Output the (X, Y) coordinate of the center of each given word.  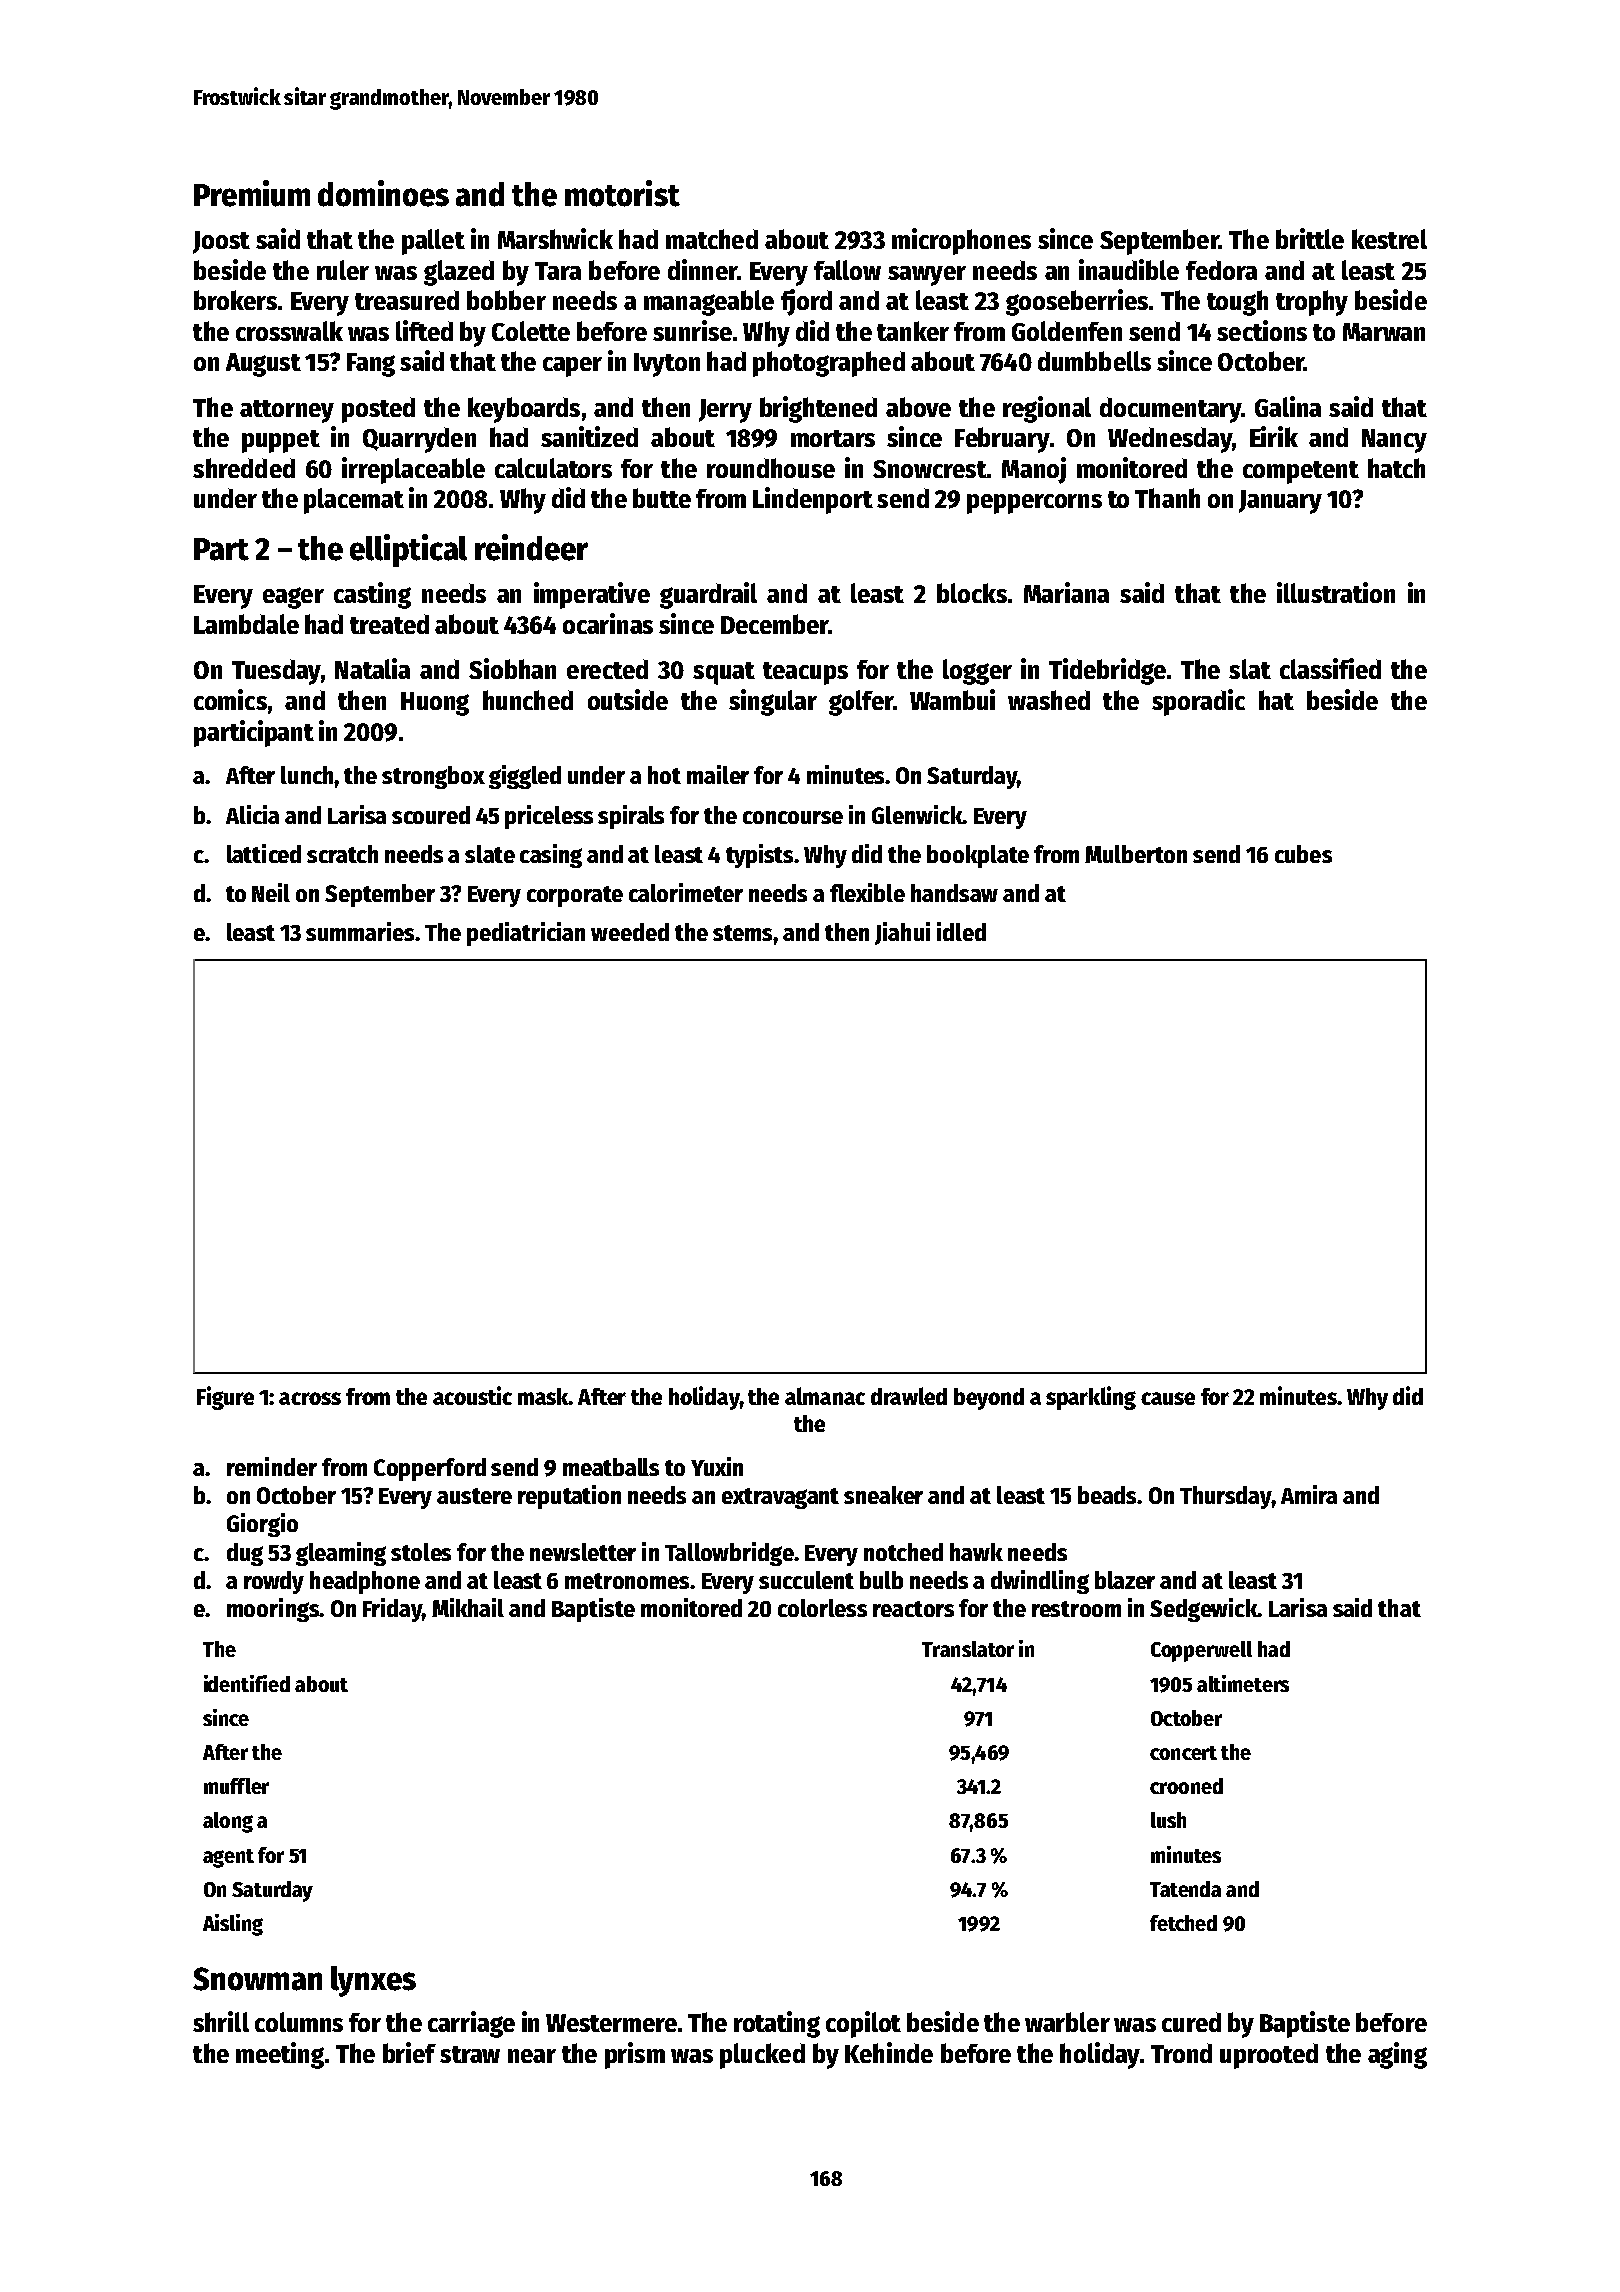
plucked (762, 2056)
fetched (1183, 1923)
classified (1330, 668)
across (310, 1398)
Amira (1309, 1494)
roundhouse (771, 468)
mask (543, 1396)
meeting (280, 2055)
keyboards (524, 410)
